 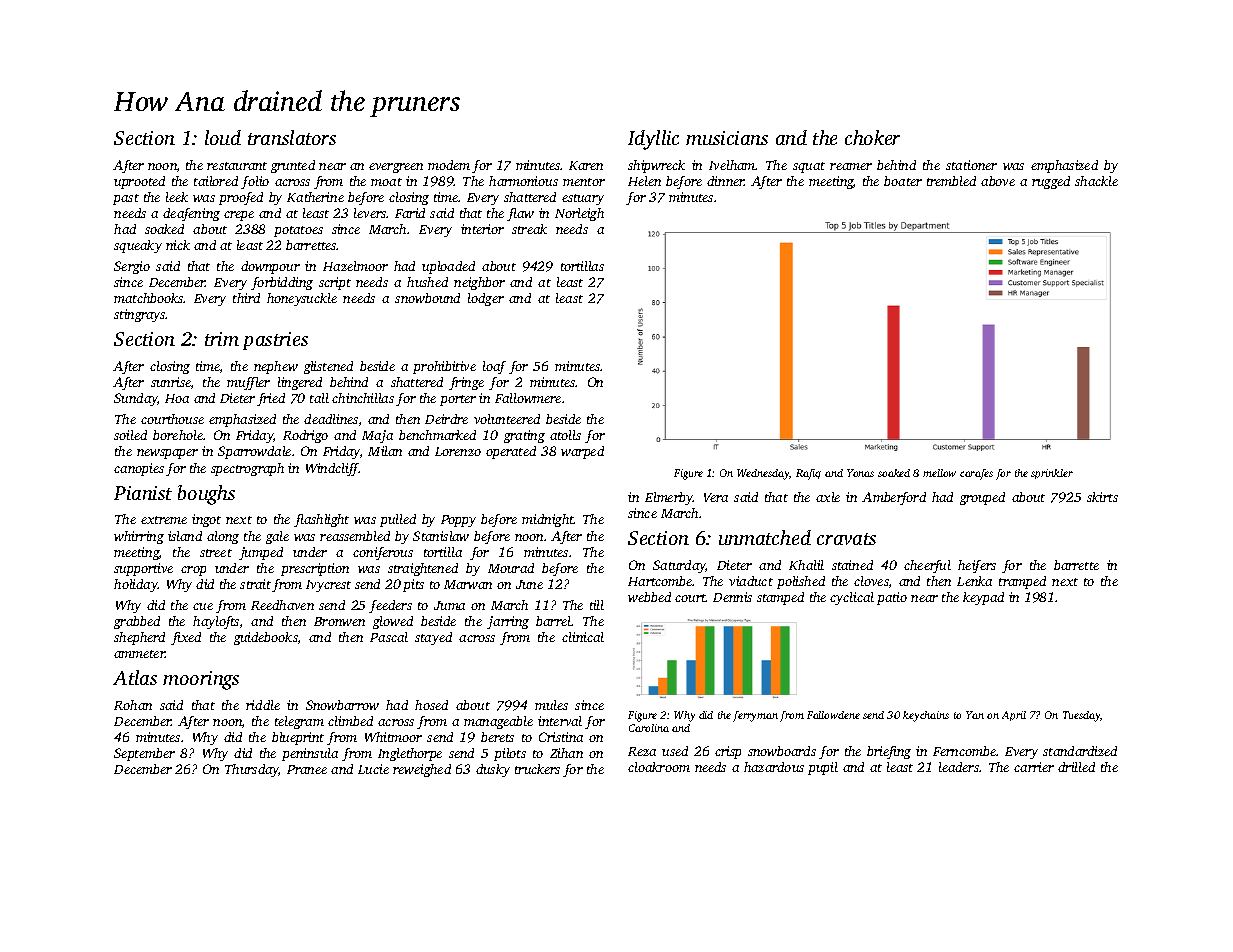 What do you see at coordinates (808, 474) in the image?
I see `Rafiq` at bounding box center [808, 474].
